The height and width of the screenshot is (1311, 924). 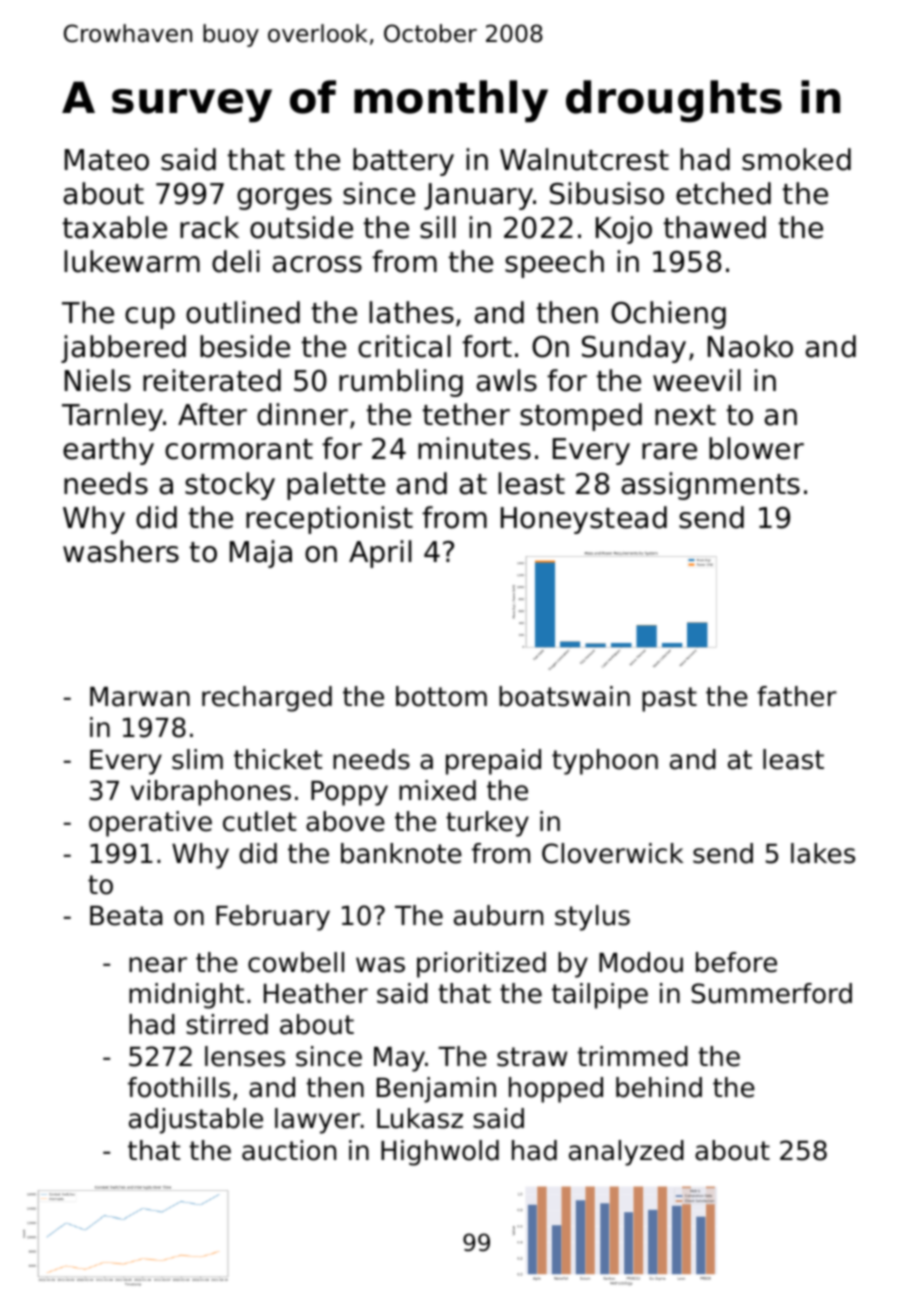 What do you see at coordinates (121, 551) in the screenshot?
I see `washers` at bounding box center [121, 551].
